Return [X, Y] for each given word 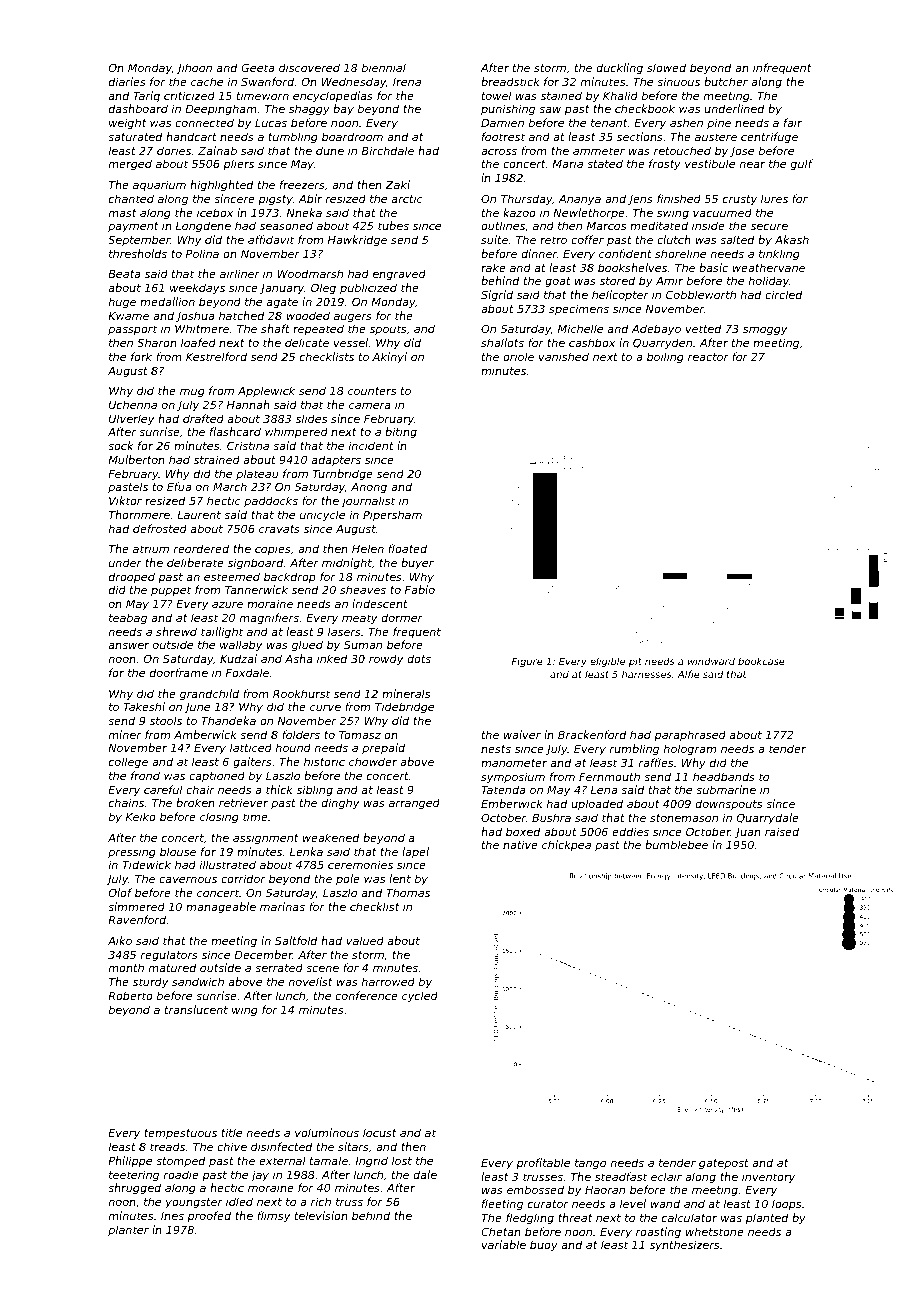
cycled [420, 997]
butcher [726, 81]
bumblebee [676, 844]
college [128, 763]
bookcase [761, 661]
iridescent [380, 603]
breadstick [510, 81]
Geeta [257, 67]
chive [232, 1146]
